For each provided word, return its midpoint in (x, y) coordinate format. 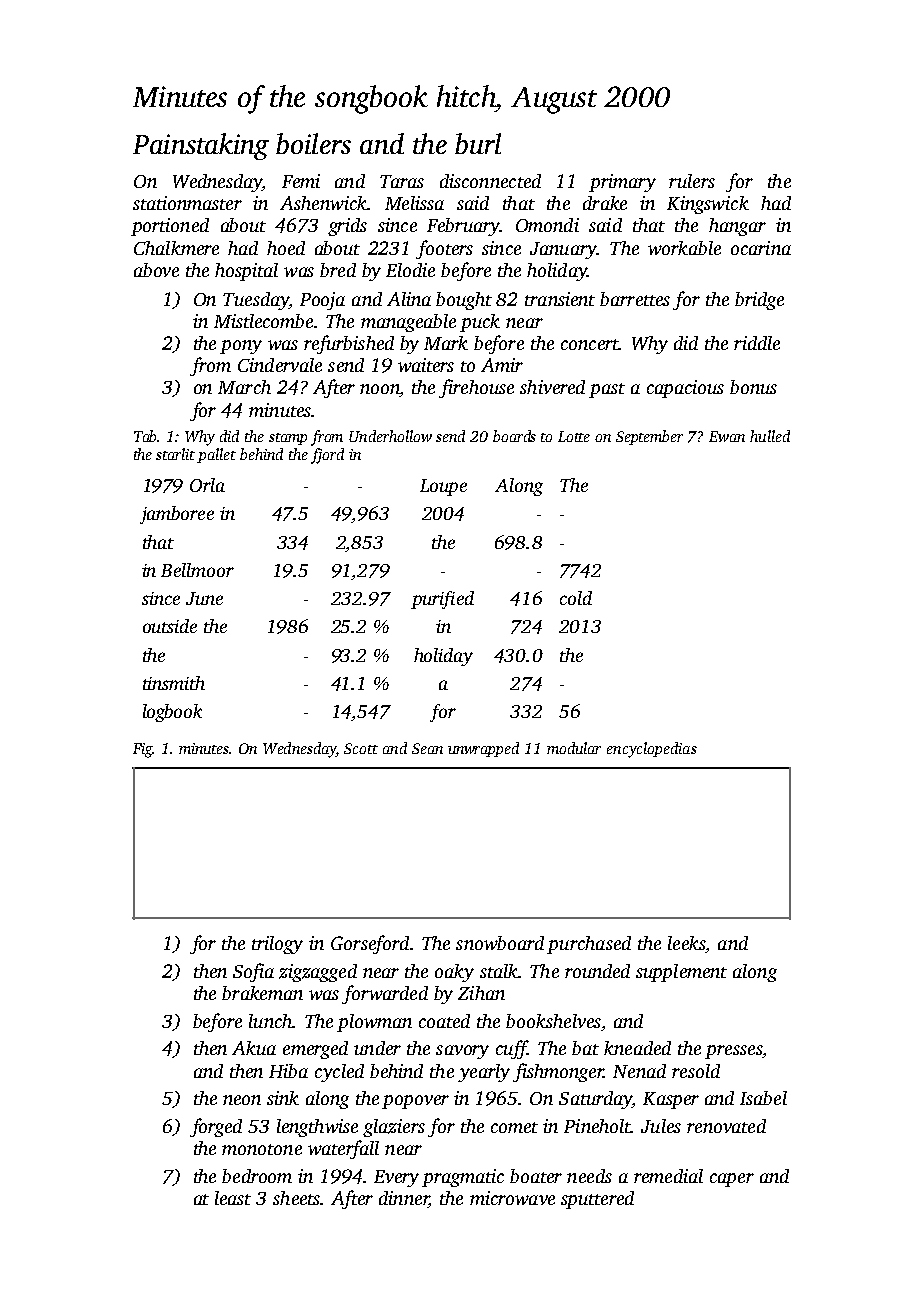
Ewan (727, 436)
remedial (668, 1176)
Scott (361, 748)
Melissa (414, 203)
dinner (404, 1199)
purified (442, 600)
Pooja (322, 301)
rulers (692, 181)
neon (242, 1100)
